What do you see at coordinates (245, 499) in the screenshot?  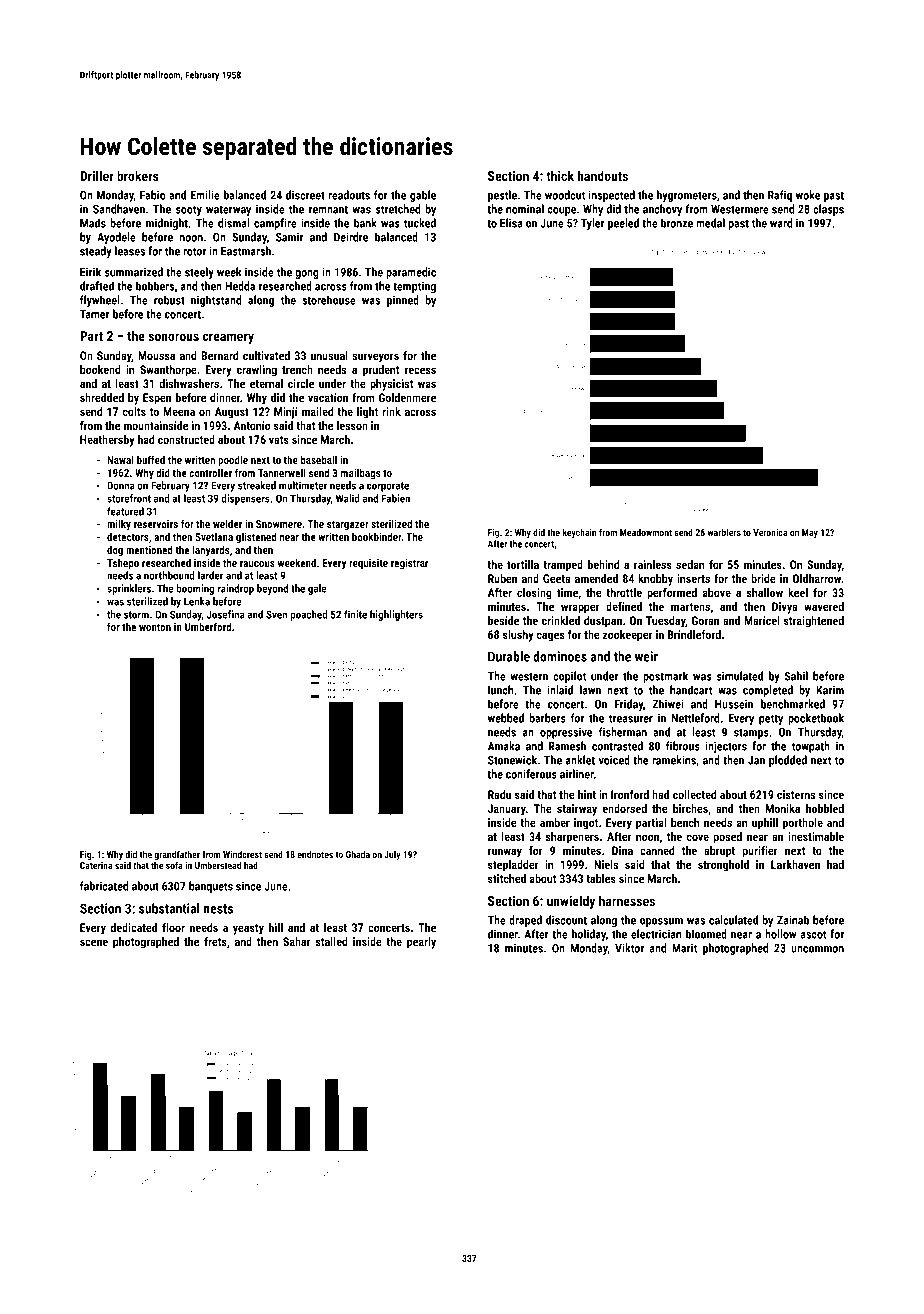 I see `dispensers` at bounding box center [245, 499].
